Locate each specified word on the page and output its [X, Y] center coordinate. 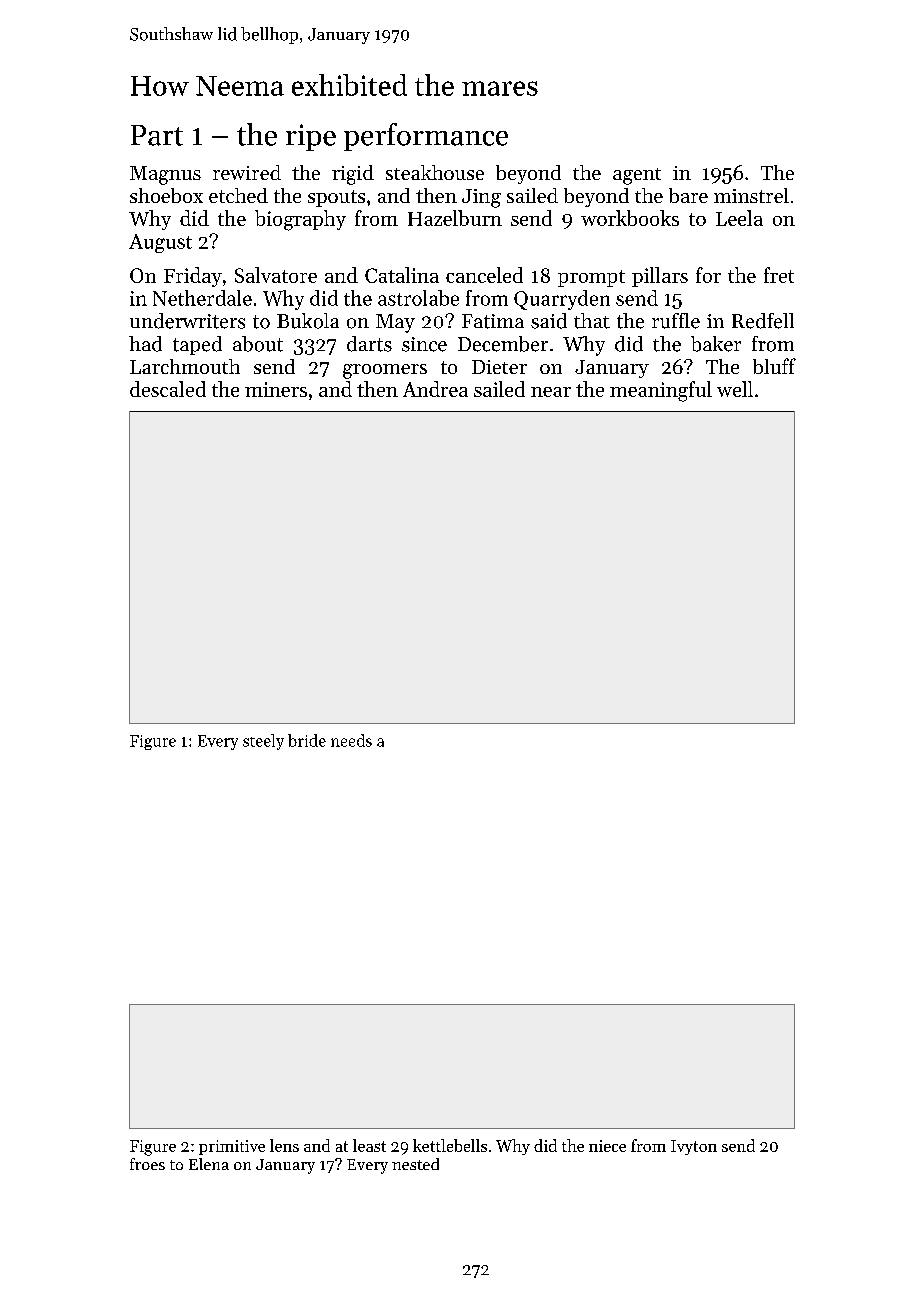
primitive [232, 1147]
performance [426, 137]
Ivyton [694, 1147]
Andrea [435, 389]
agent [637, 176]
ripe [311, 137]
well [735, 389]
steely [263, 742]
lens [284, 1145]
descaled [168, 389]
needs [351, 740]
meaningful [661, 391]
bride [307, 740]
